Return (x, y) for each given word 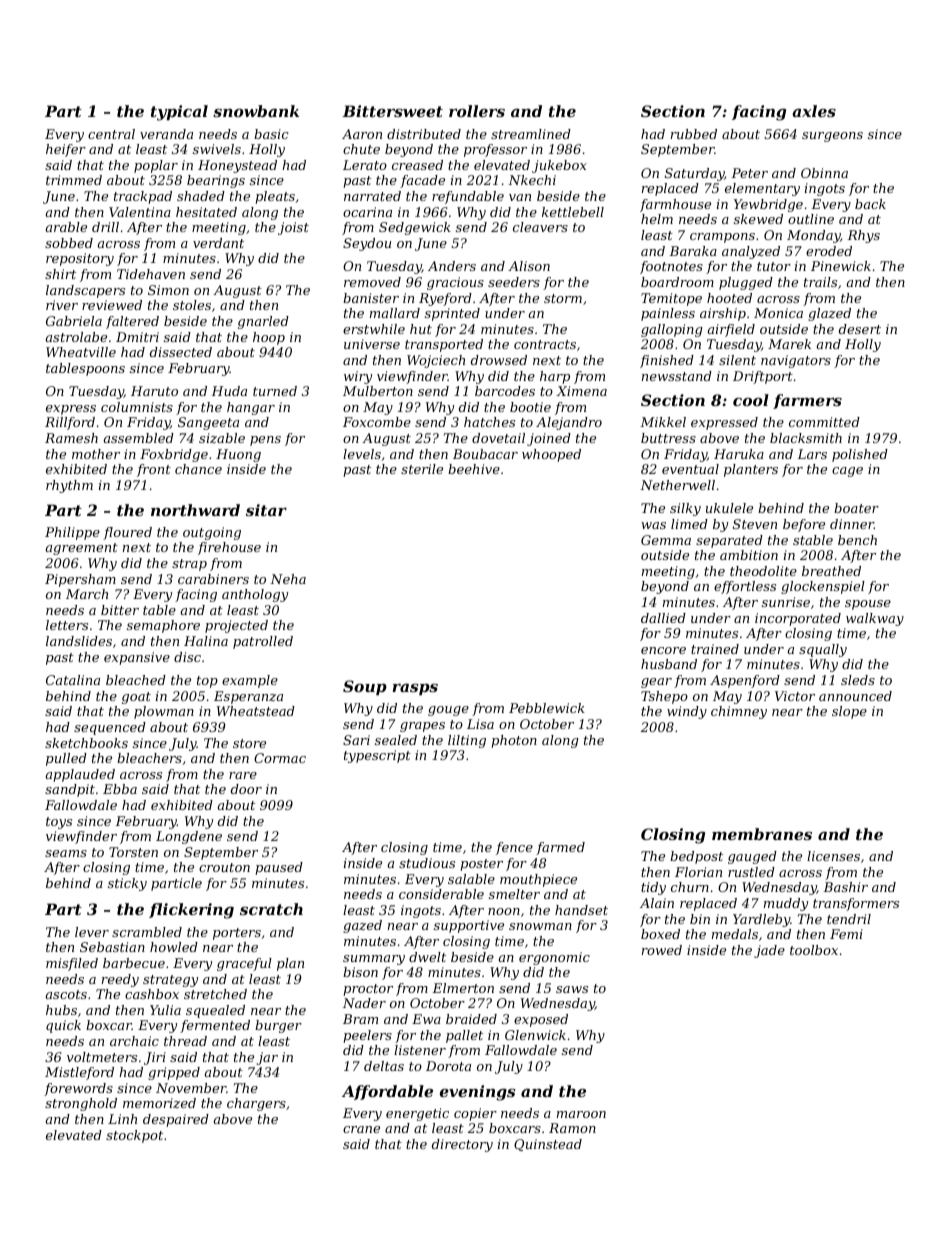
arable (66, 227)
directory (462, 1145)
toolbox (814, 950)
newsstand (677, 376)
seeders (514, 282)
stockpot (134, 1136)
